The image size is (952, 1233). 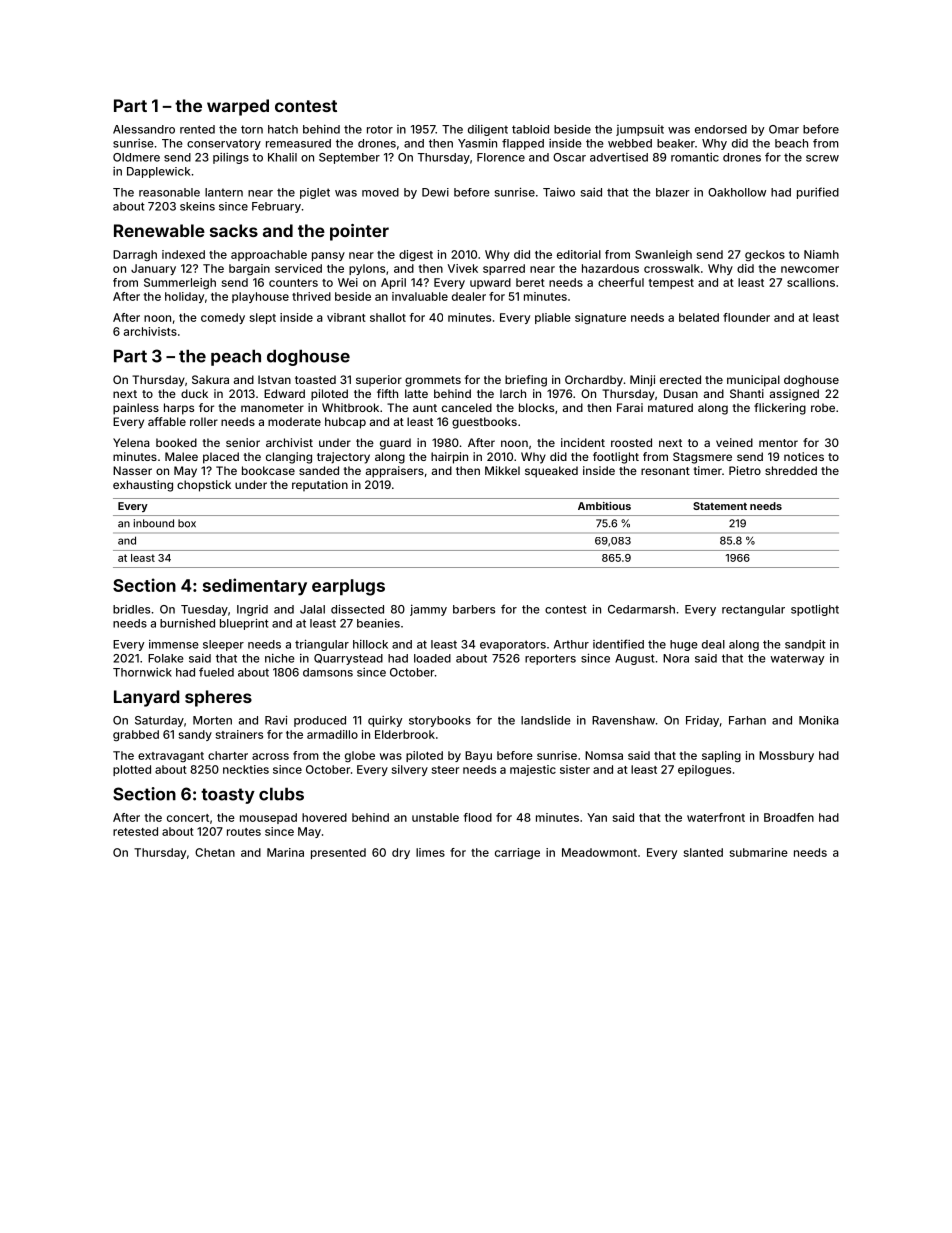 What do you see at coordinates (721, 129) in the screenshot?
I see `endorsed` at bounding box center [721, 129].
